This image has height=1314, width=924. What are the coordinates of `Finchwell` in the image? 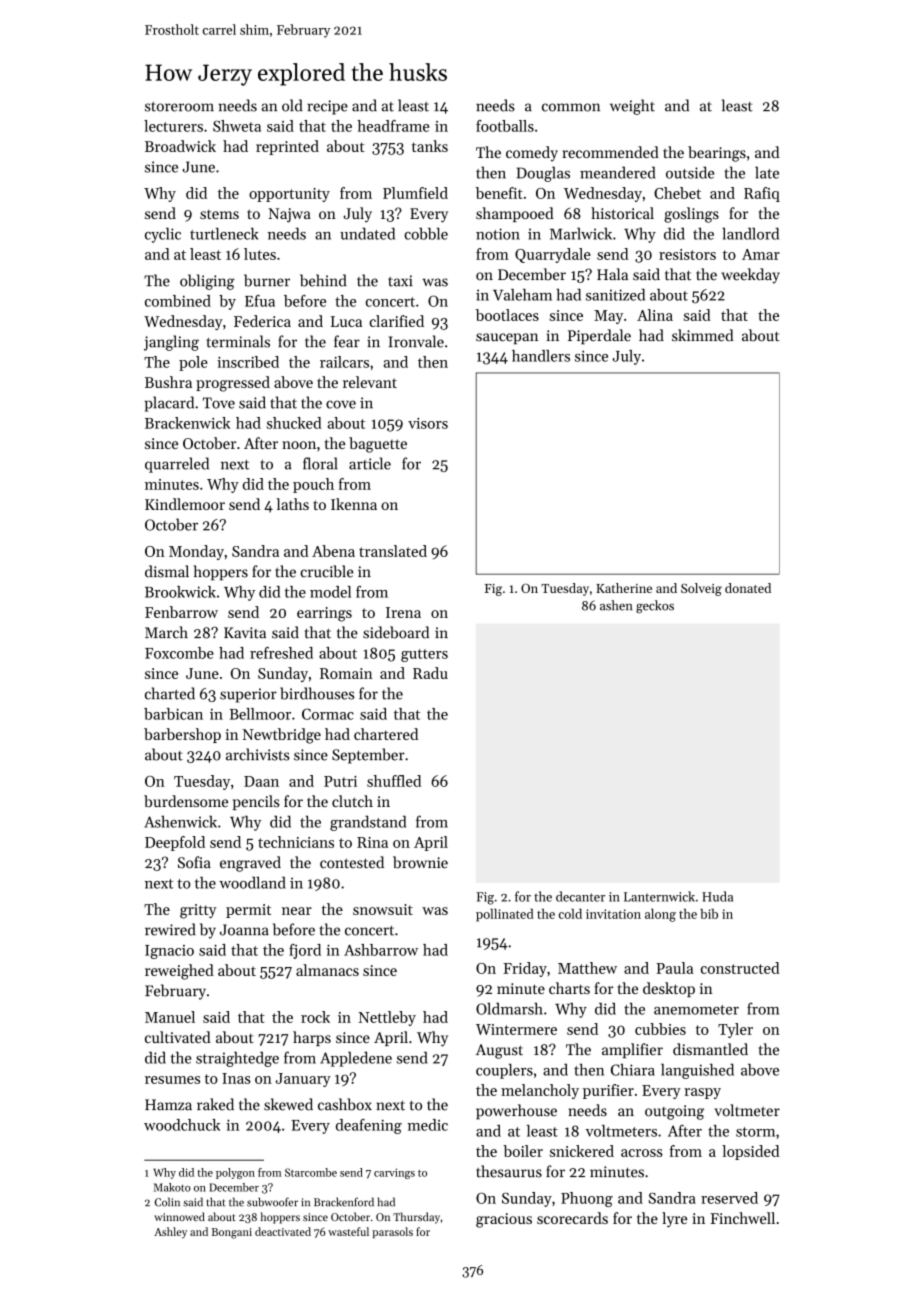 It's located at (742, 1218).
